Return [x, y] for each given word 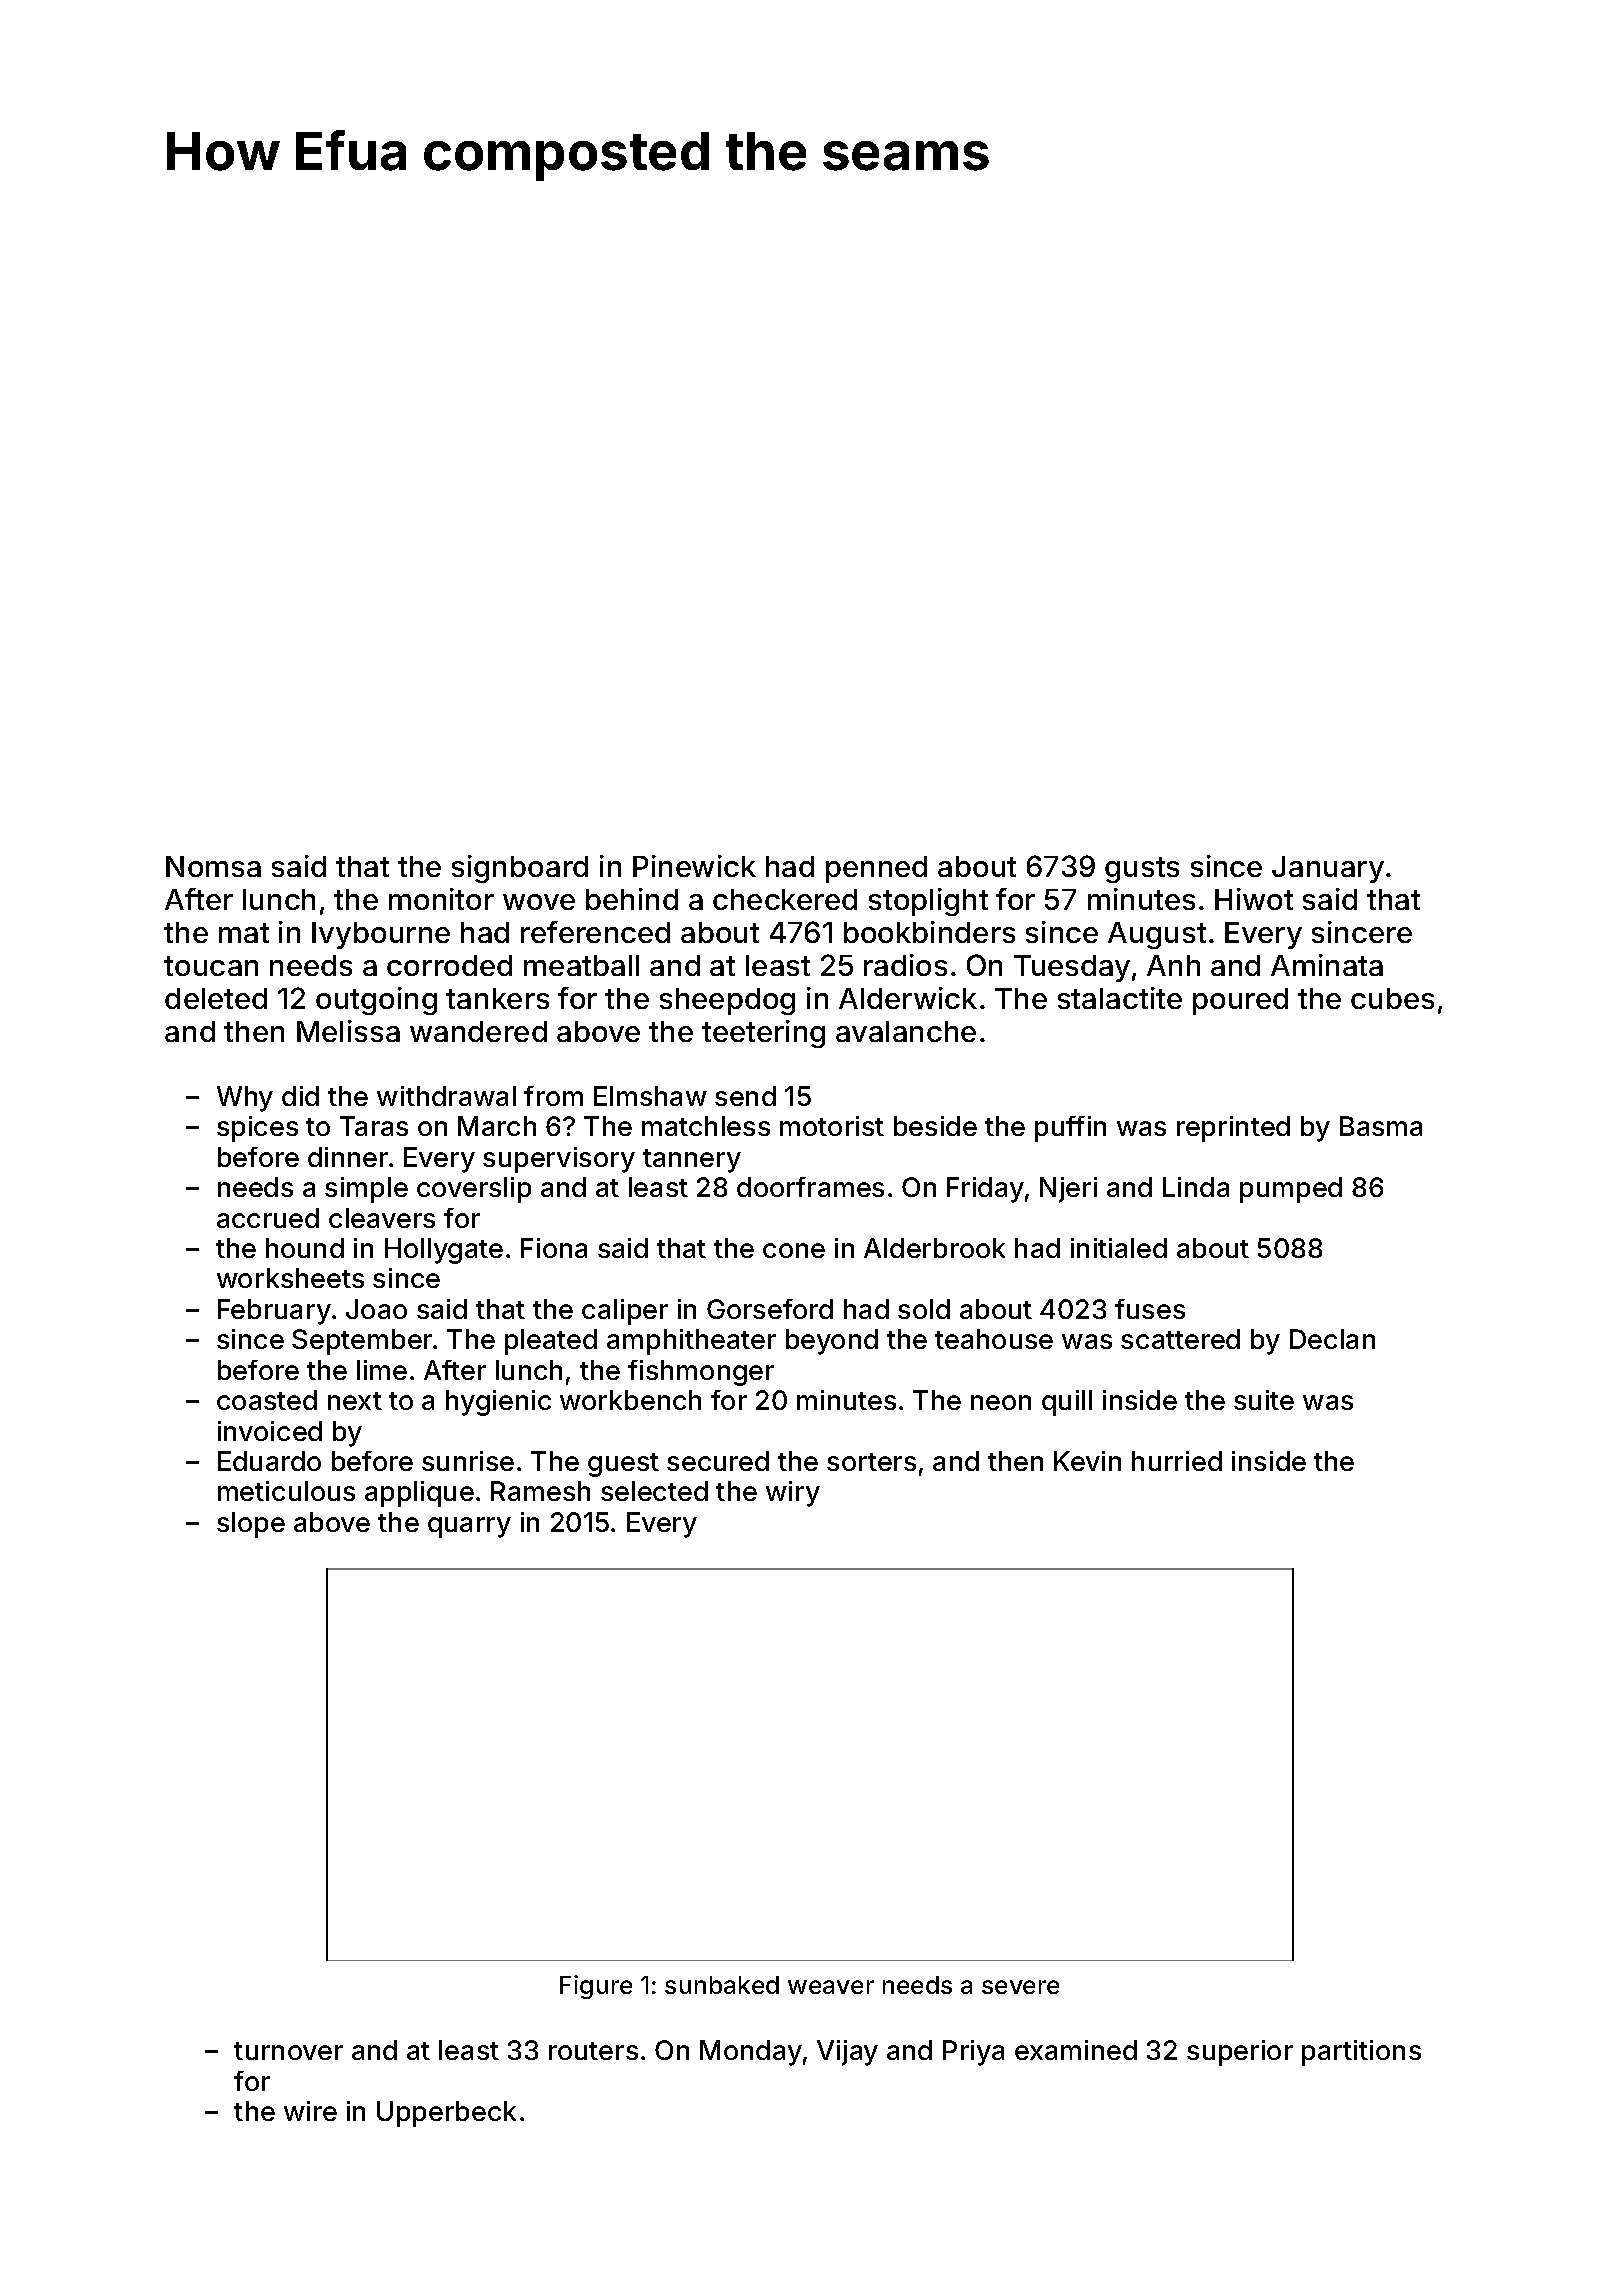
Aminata [1327, 965]
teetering [763, 1034]
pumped [1291, 1190]
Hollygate [444, 1251]
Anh [1173, 965]
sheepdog [727, 1001]
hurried [1177, 1461]
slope [251, 1525]
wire [310, 2111]
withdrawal [446, 1096]
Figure [596, 1987]
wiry [793, 1494]
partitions [1361, 2053]
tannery [692, 1161]
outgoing [376, 1001]
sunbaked [722, 1985]
